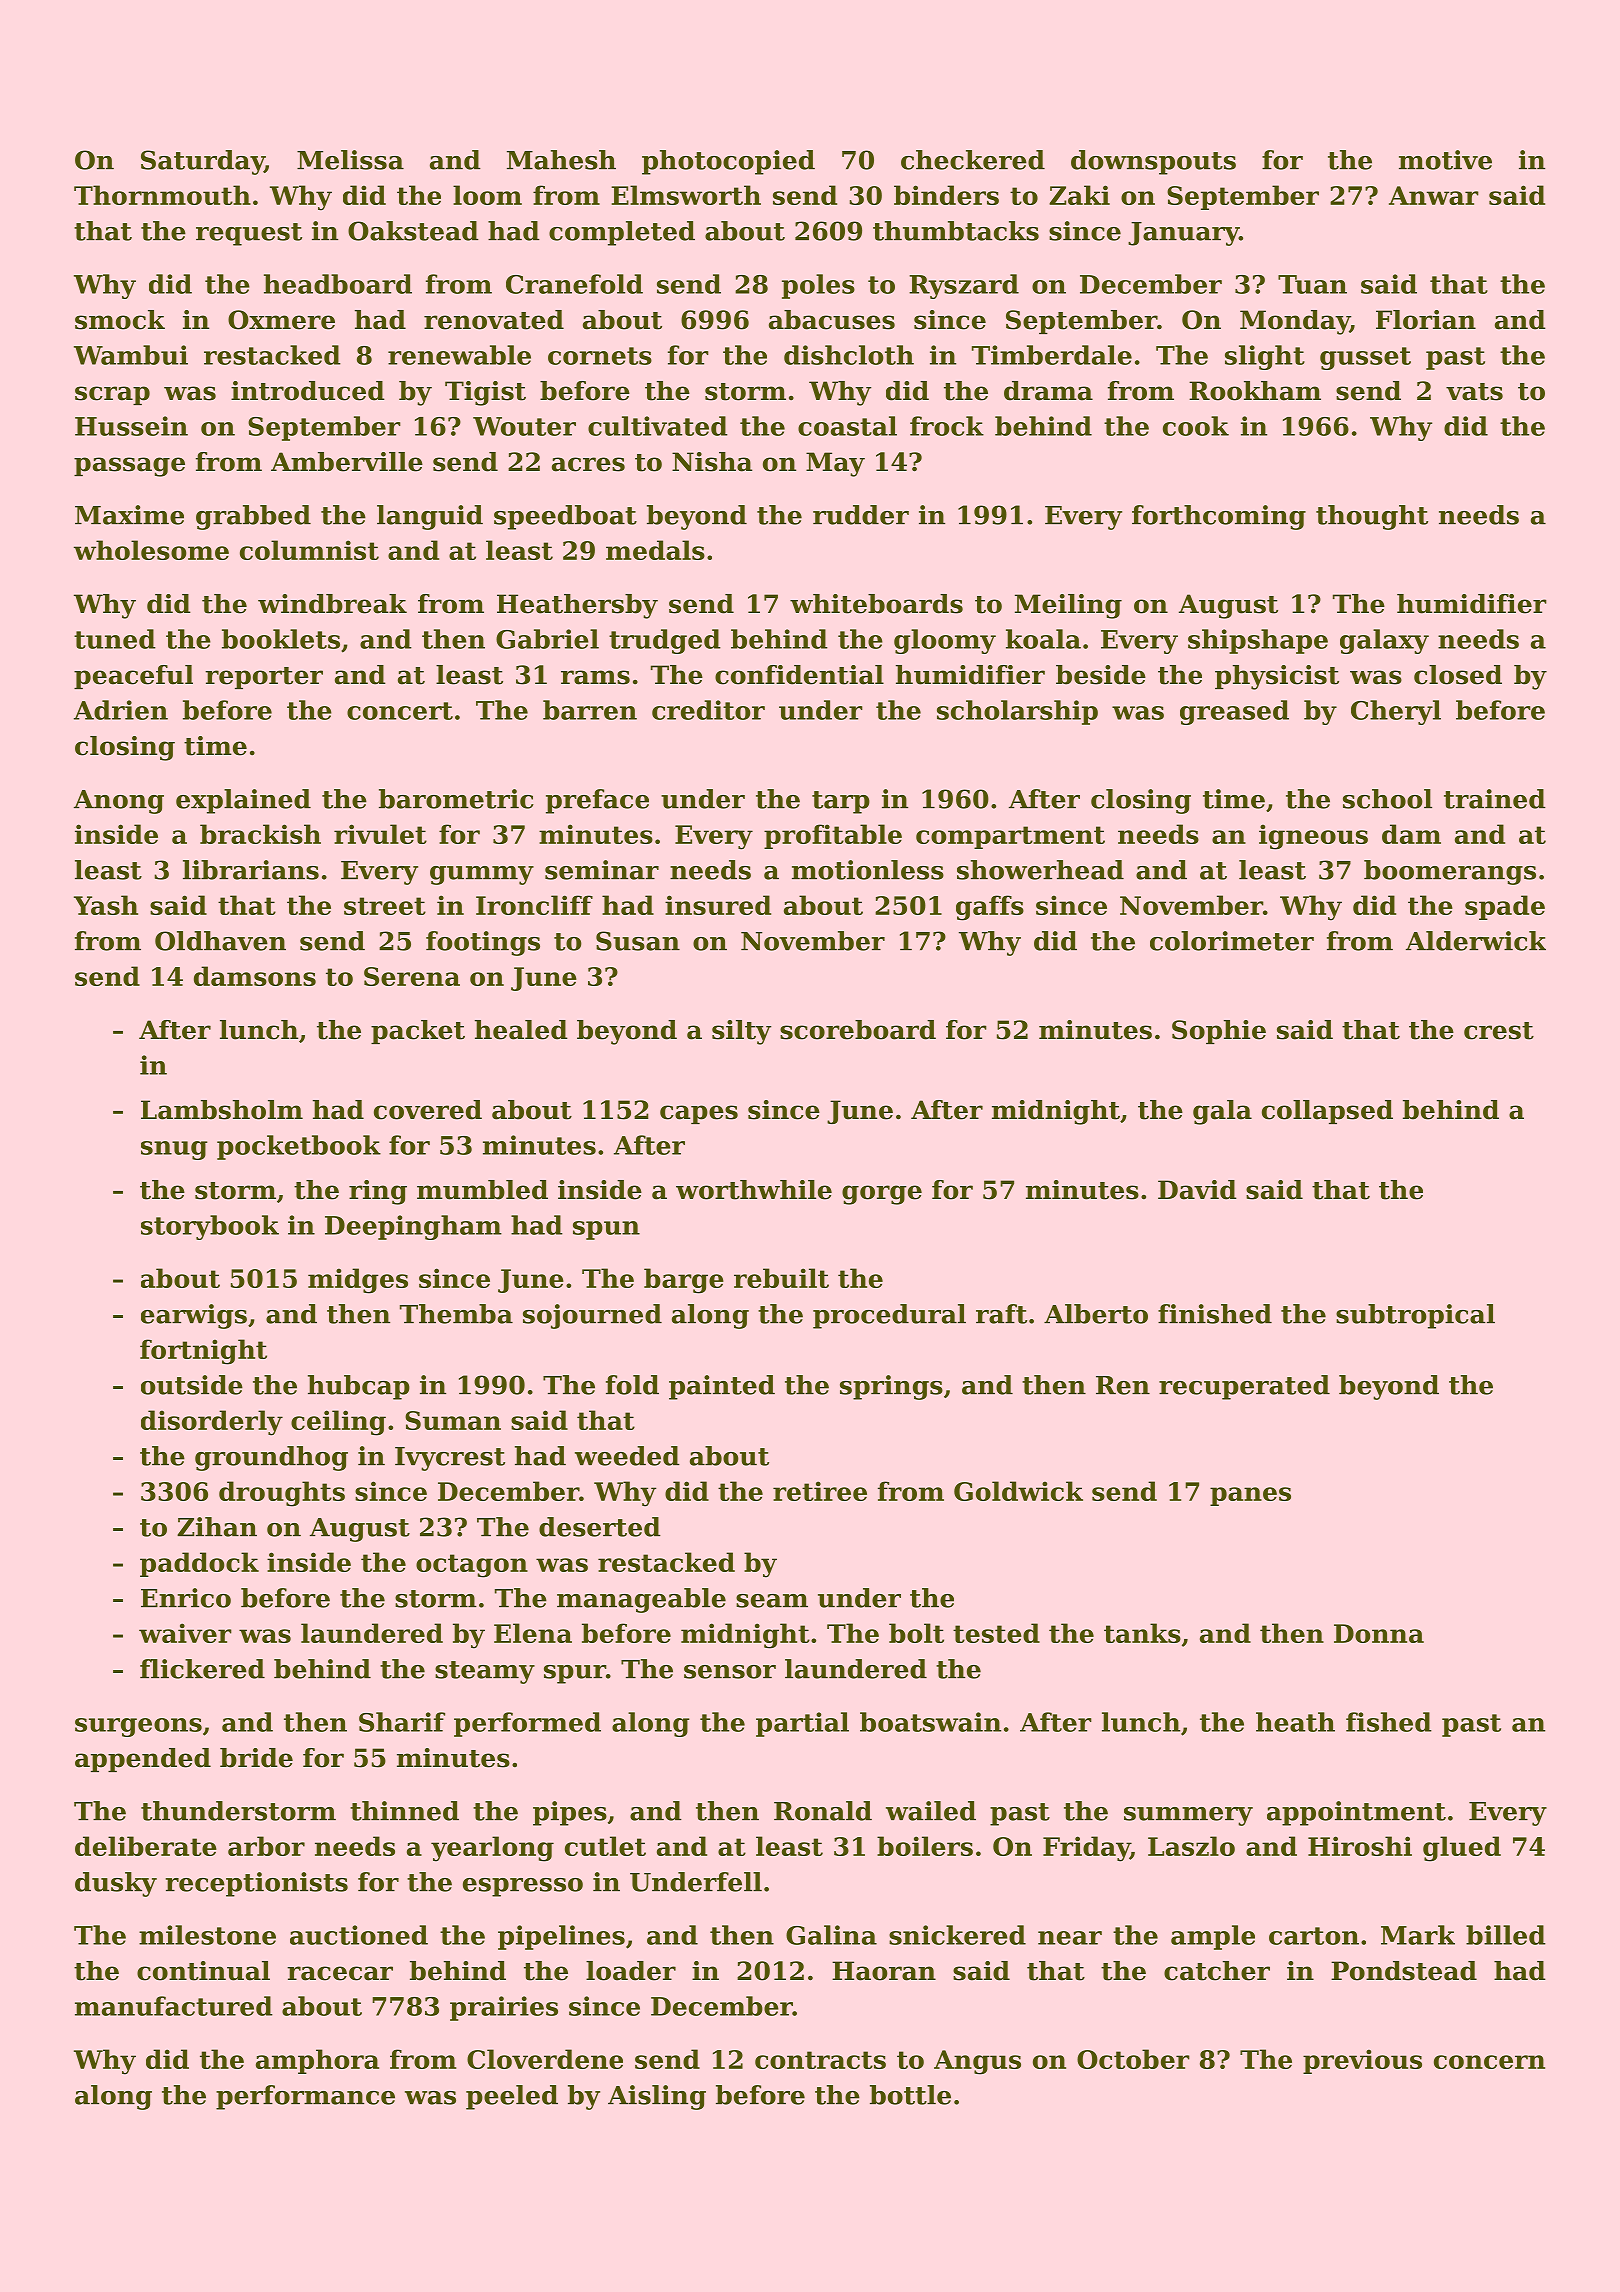  Describe the element at coordinates (115, 639) in the image. I see `tuned` at that location.
